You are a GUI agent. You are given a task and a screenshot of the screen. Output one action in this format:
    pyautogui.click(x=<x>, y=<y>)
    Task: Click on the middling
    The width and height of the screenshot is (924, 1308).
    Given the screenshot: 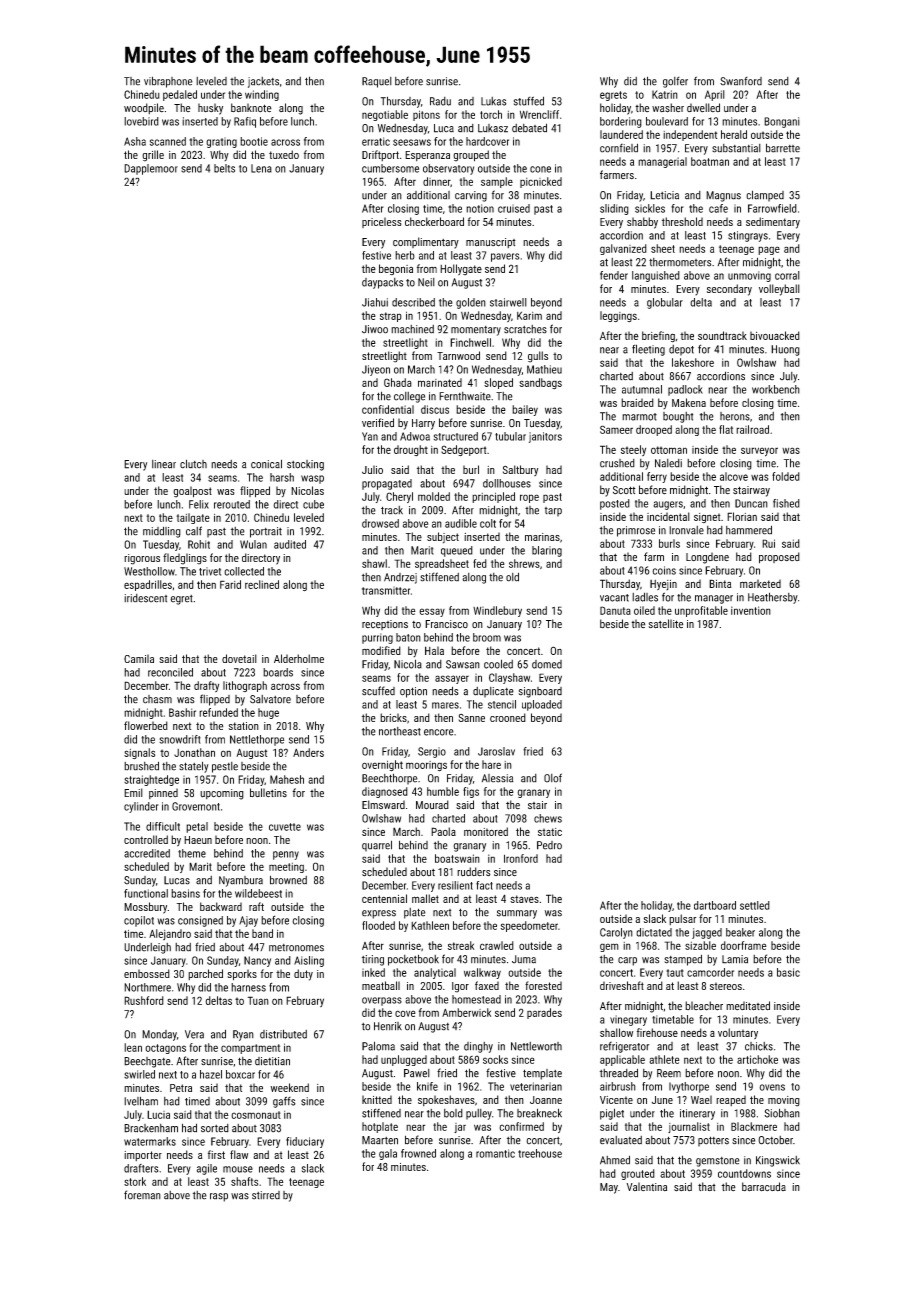 What is the action you would take?
    pyautogui.click(x=162, y=532)
